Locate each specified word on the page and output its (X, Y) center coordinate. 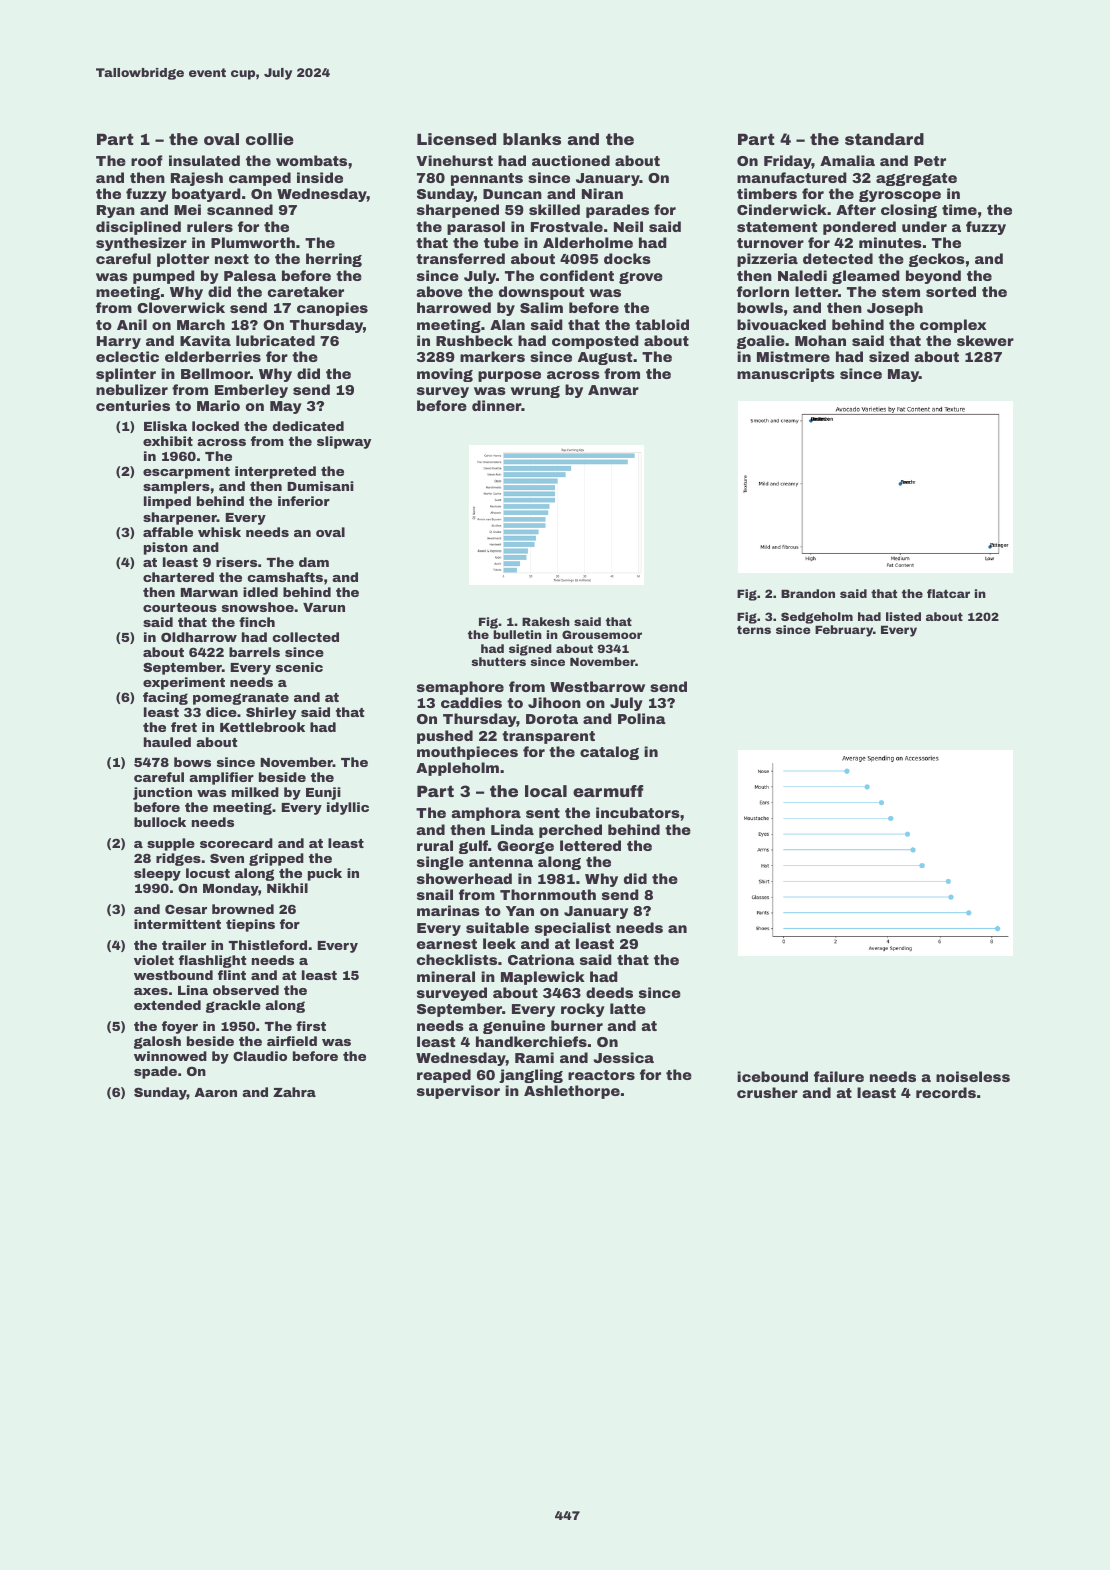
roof (147, 160)
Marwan (209, 592)
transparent (548, 737)
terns (754, 629)
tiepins (250, 925)
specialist (573, 929)
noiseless (973, 1076)
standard (884, 139)
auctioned (571, 160)
